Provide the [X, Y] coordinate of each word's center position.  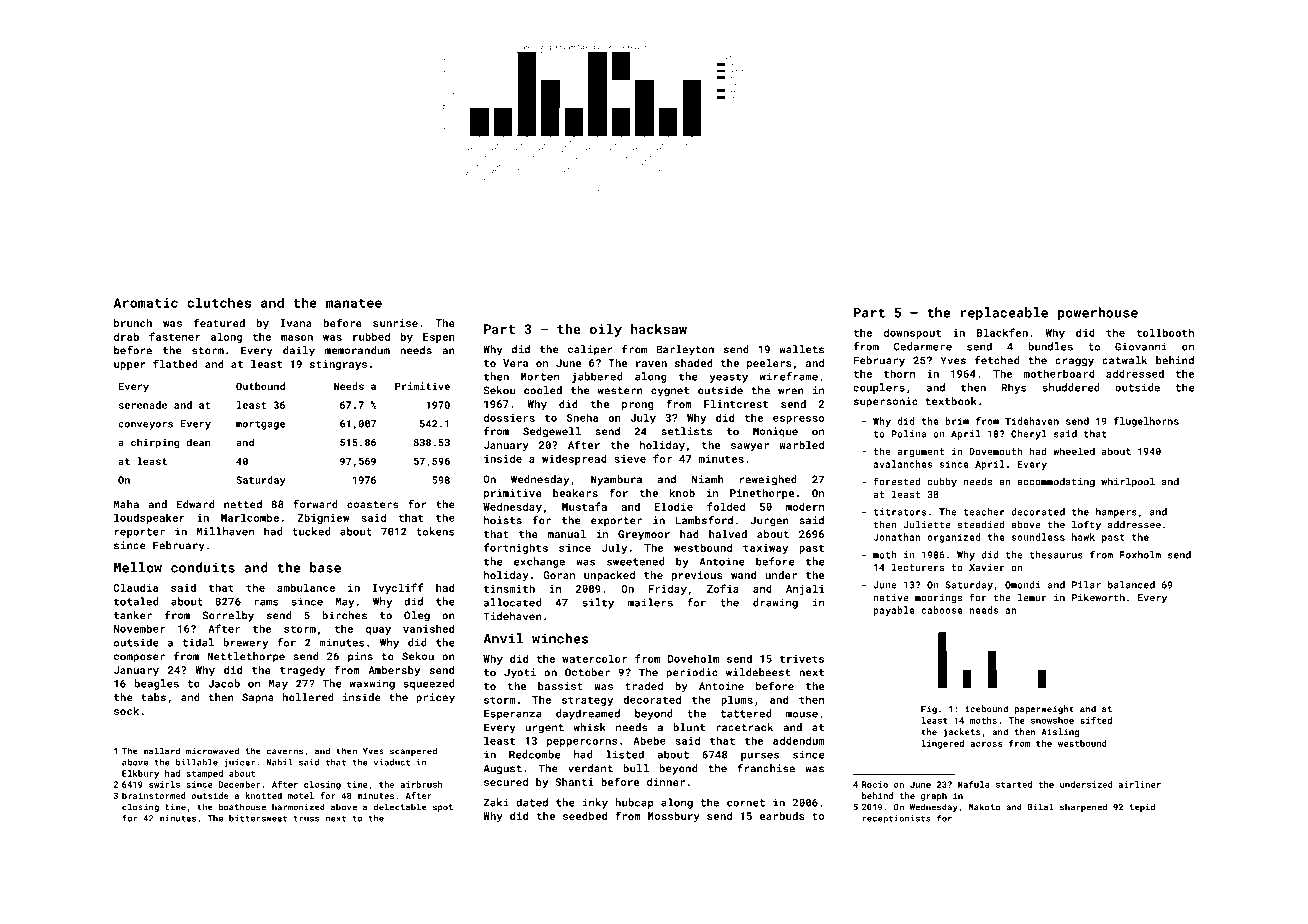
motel [301, 795]
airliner [1140, 784]
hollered [308, 697]
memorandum [357, 350]
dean [199, 442]
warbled [801, 445]
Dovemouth [996, 451]
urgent [545, 729]
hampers [1116, 513]
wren [791, 391]
